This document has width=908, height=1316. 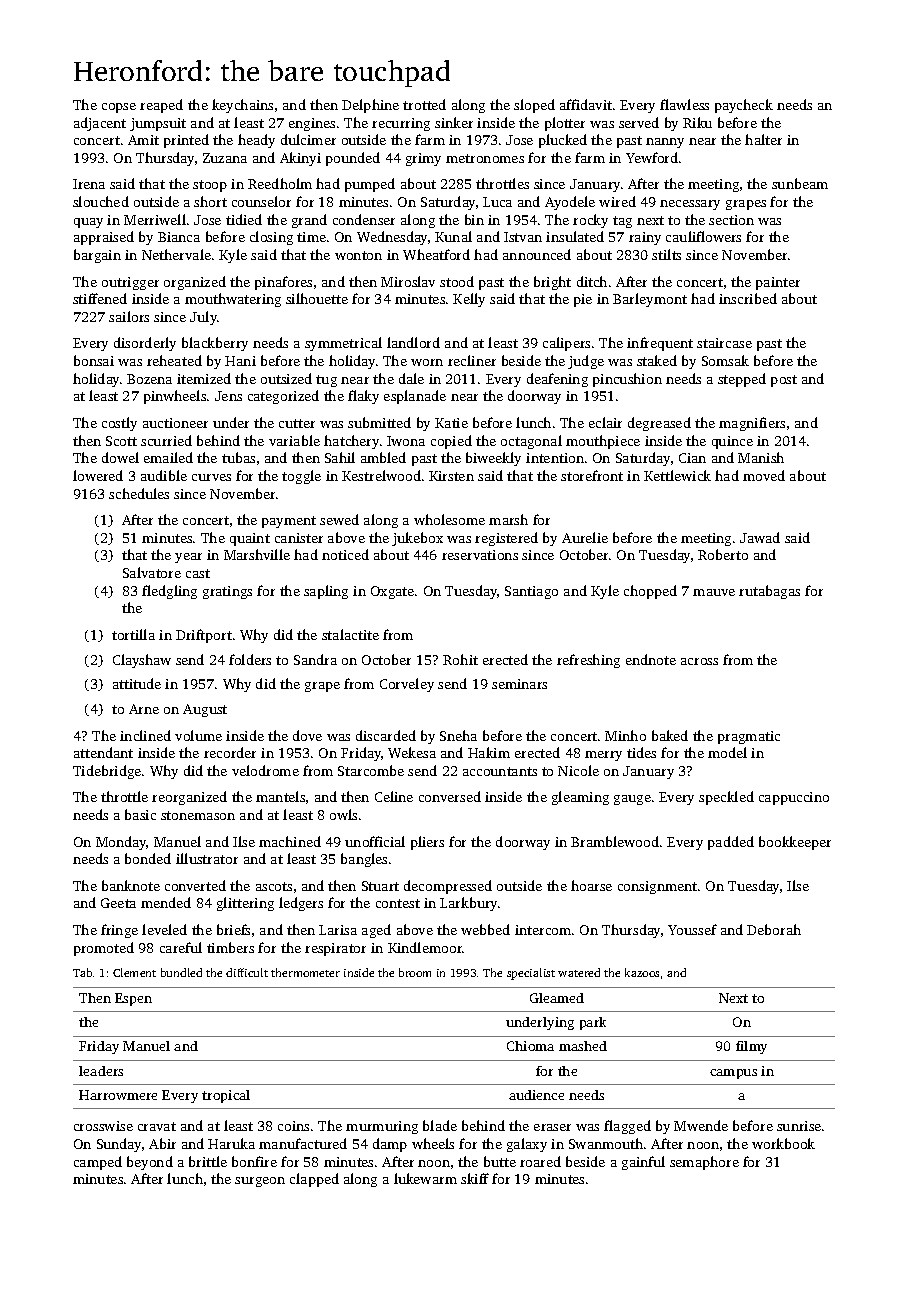 I want to click on padded, so click(x=731, y=843).
